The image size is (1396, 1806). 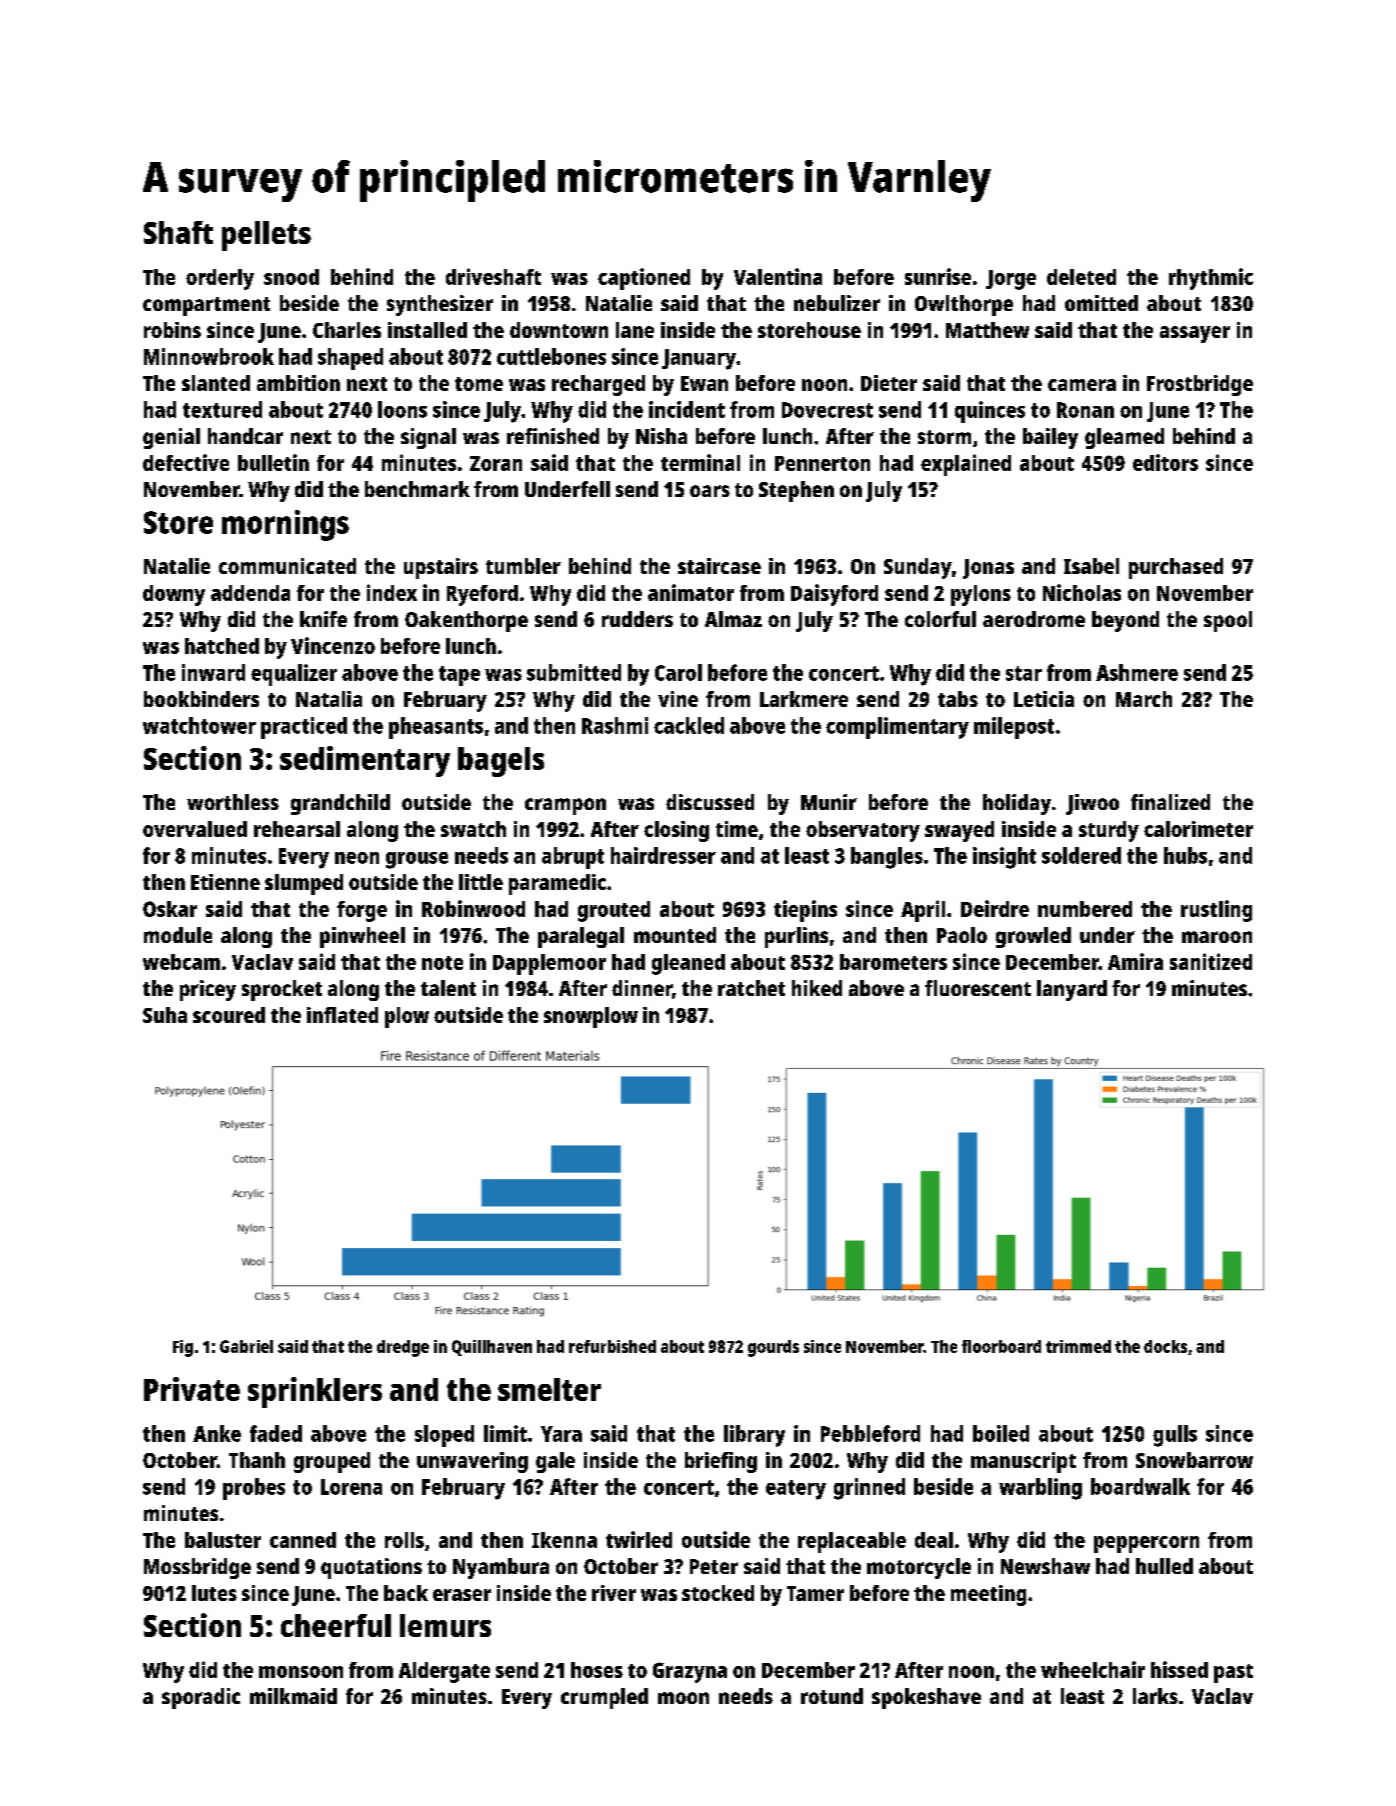 What do you see at coordinates (266, 236) in the screenshot?
I see `pellets` at bounding box center [266, 236].
